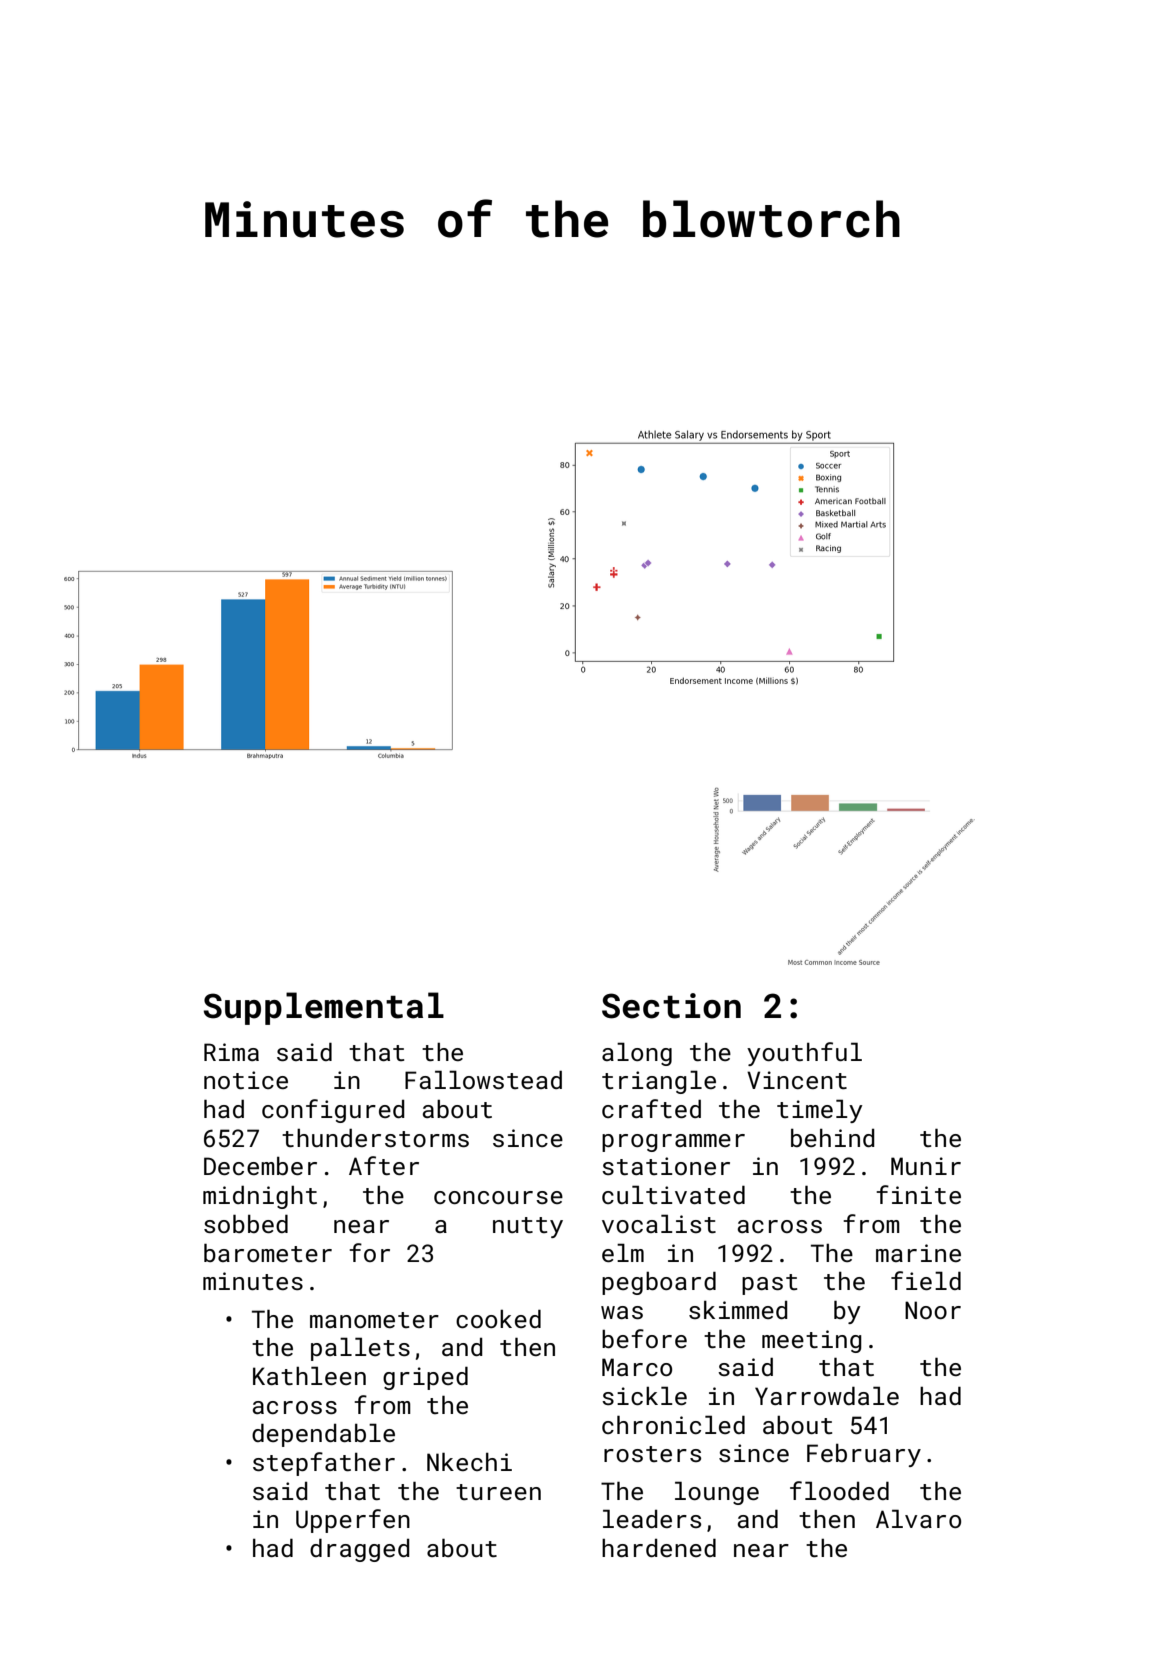  Describe the element at coordinates (671, 1006) in the screenshot. I see `Section` at that location.
